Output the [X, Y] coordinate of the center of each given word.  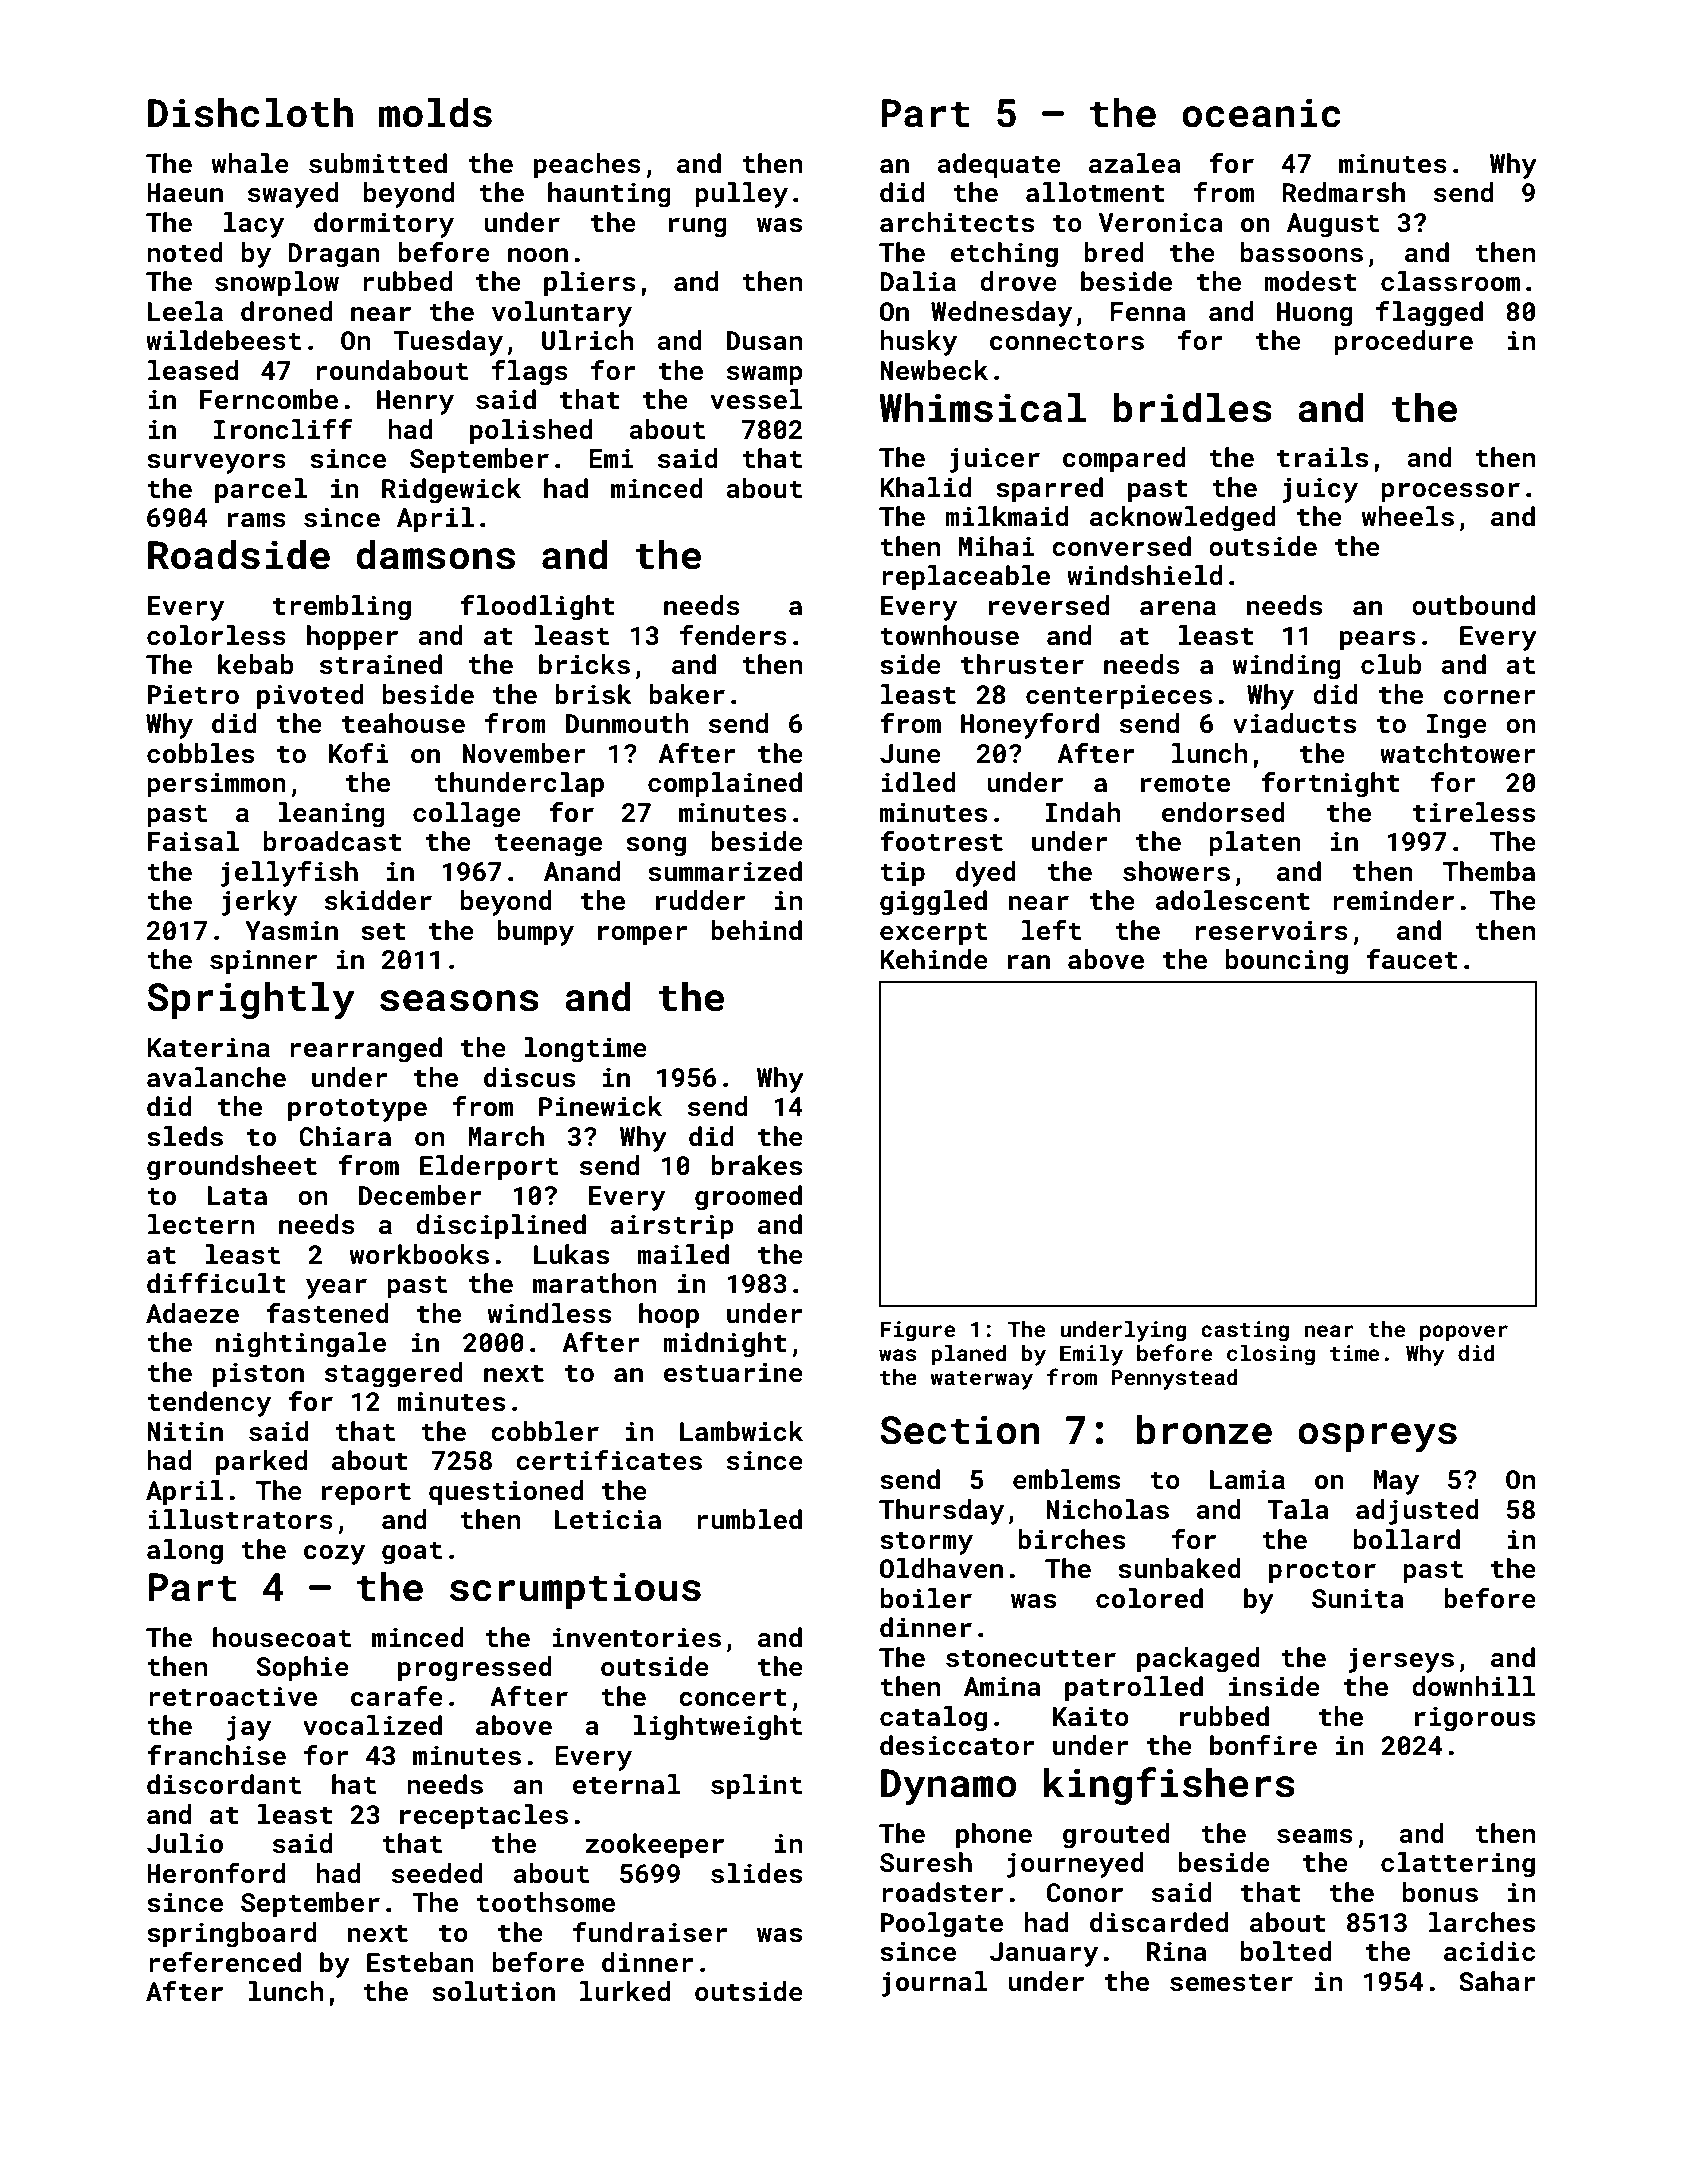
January [1044, 1954]
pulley [741, 195]
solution [493, 1991]
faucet [1412, 959]
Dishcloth [250, 113]
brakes [756, 1165]
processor [1450, 493]
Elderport [489, 1168]
